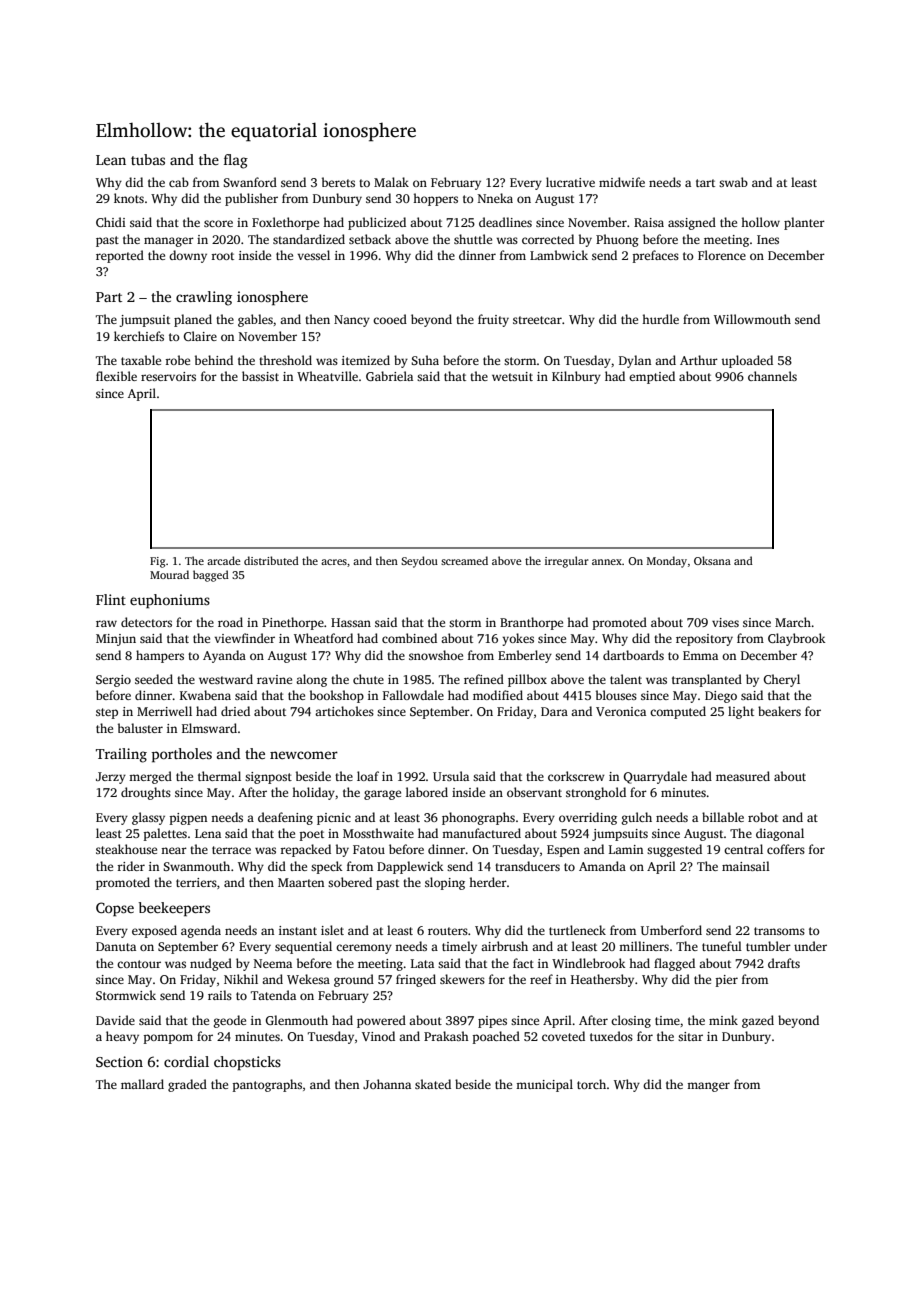 This image has height=1308, width=924. Describe the element at coordinates (115, 1020) in the image. I see `Davide` at that location.
